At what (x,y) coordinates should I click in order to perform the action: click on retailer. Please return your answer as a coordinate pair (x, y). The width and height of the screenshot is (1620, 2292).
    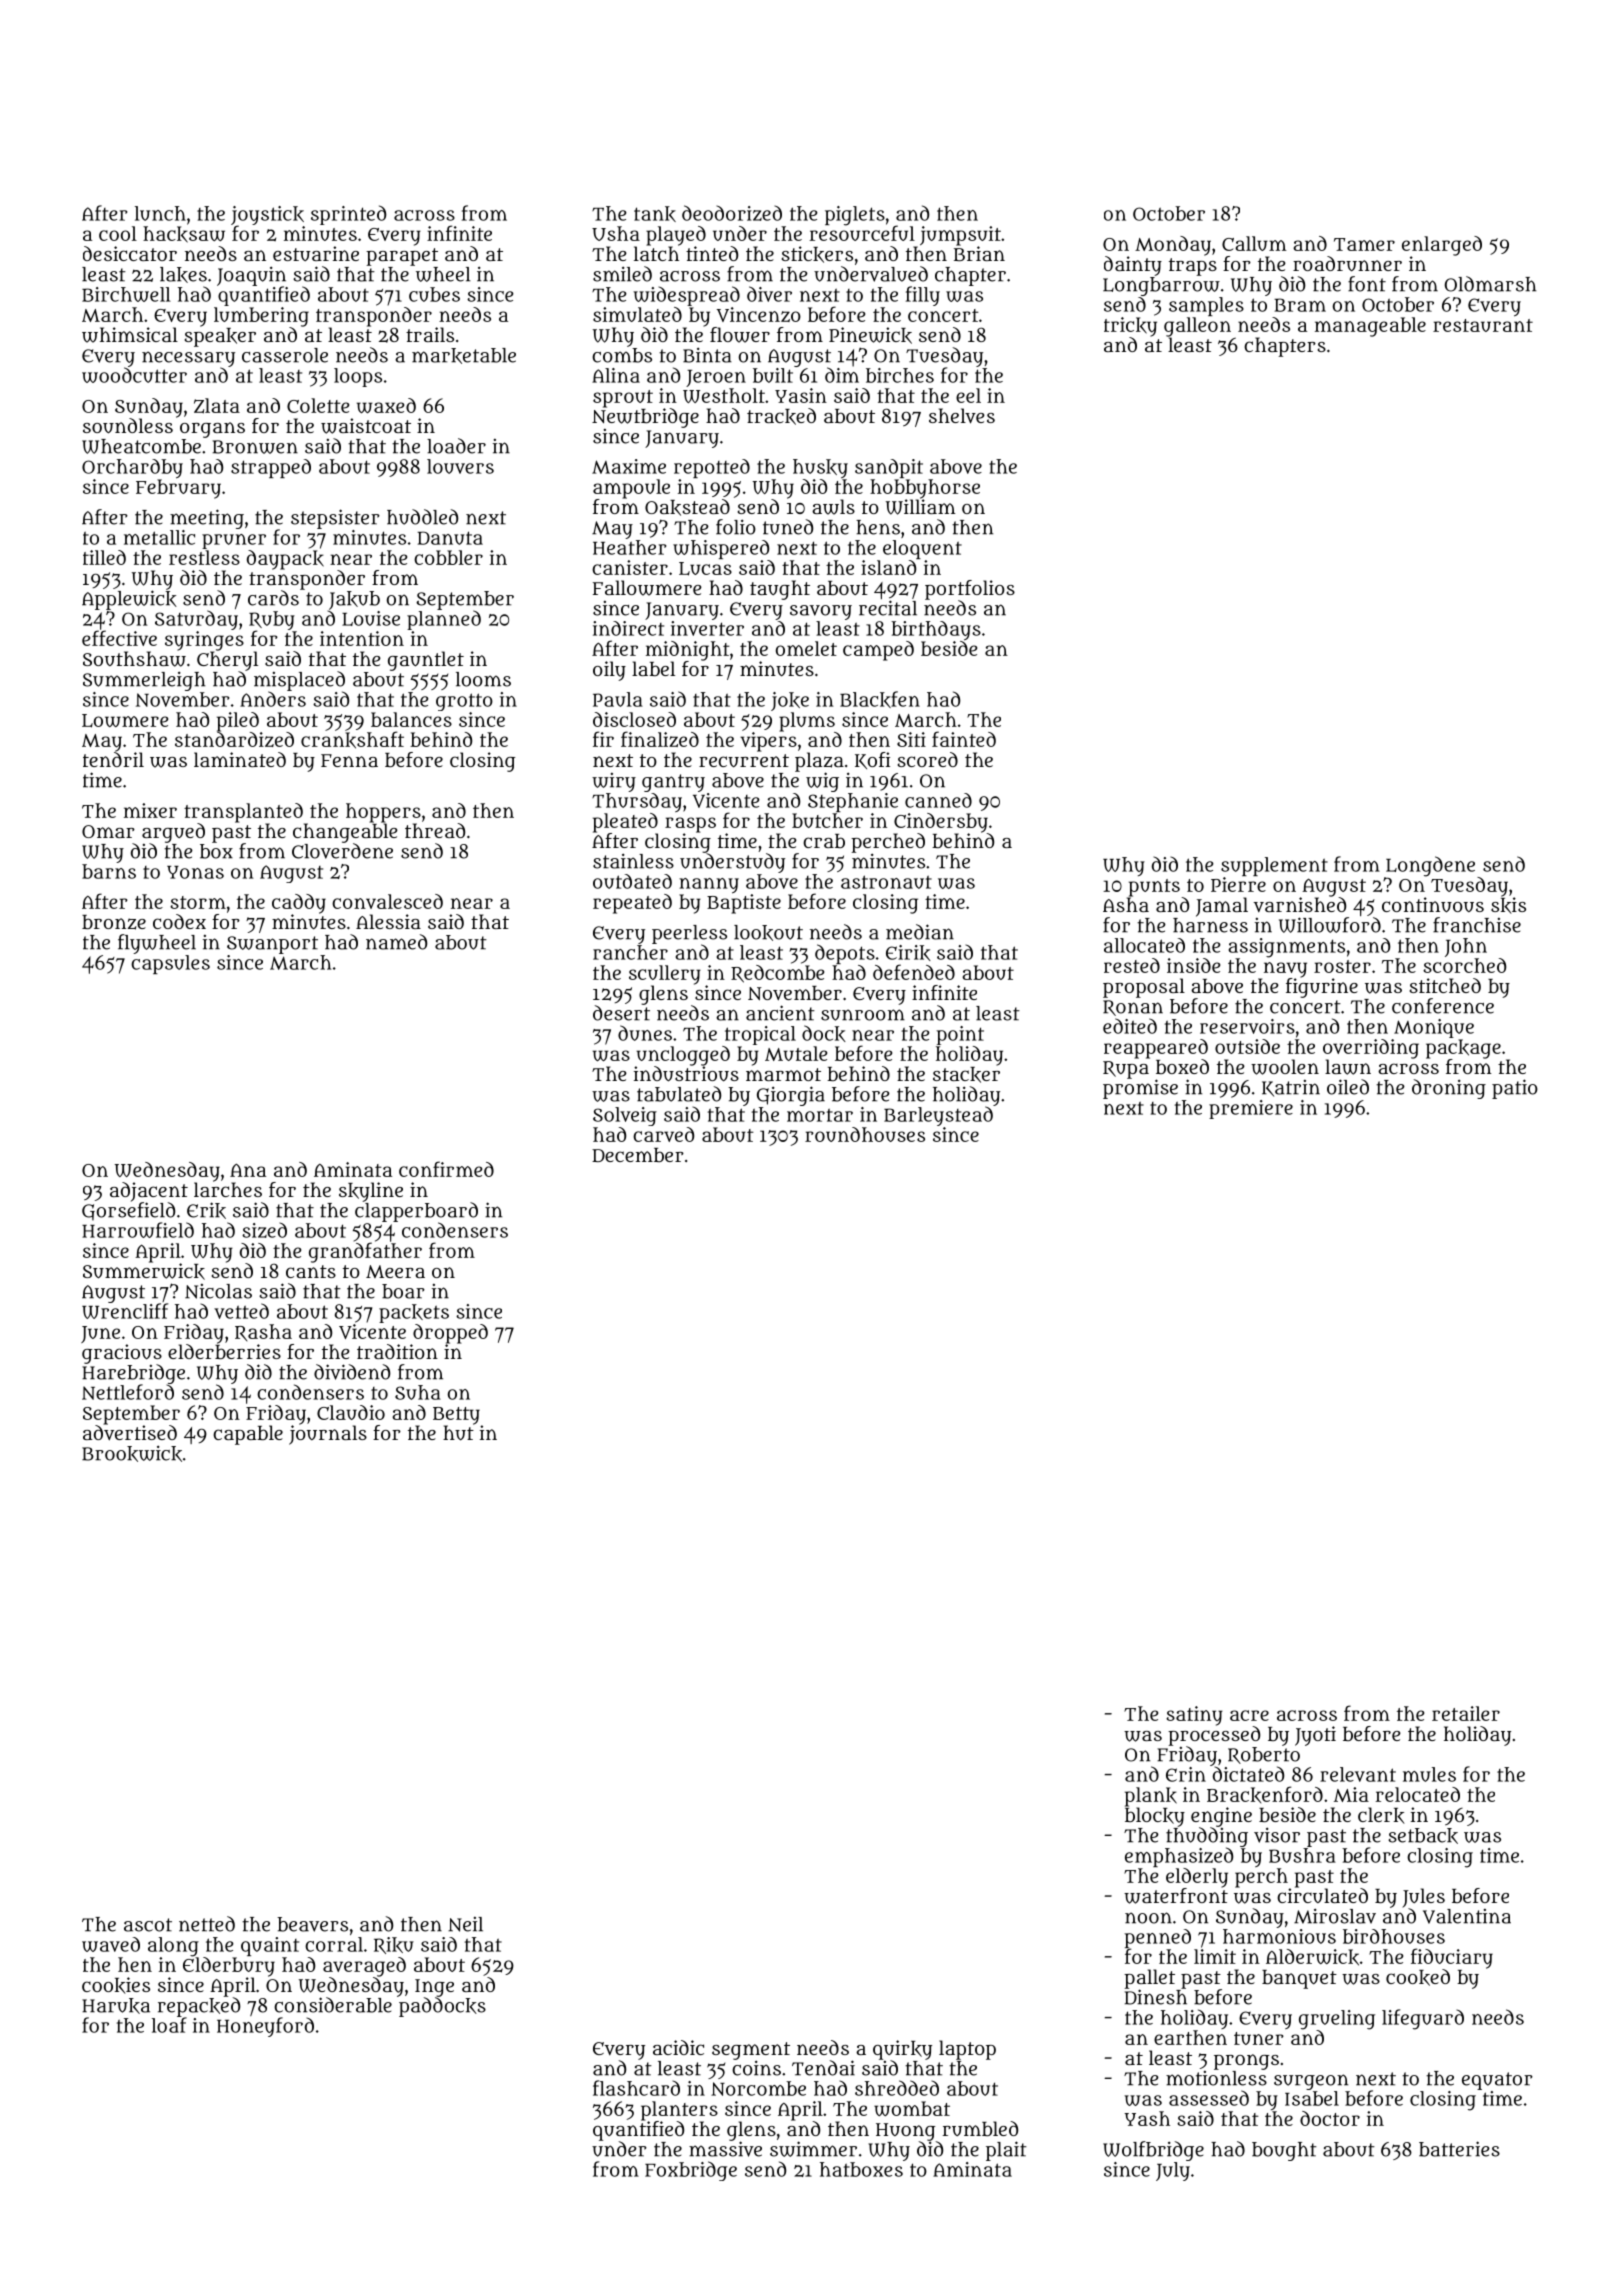
    Looking at the image, I should click on (1466, 1713).
